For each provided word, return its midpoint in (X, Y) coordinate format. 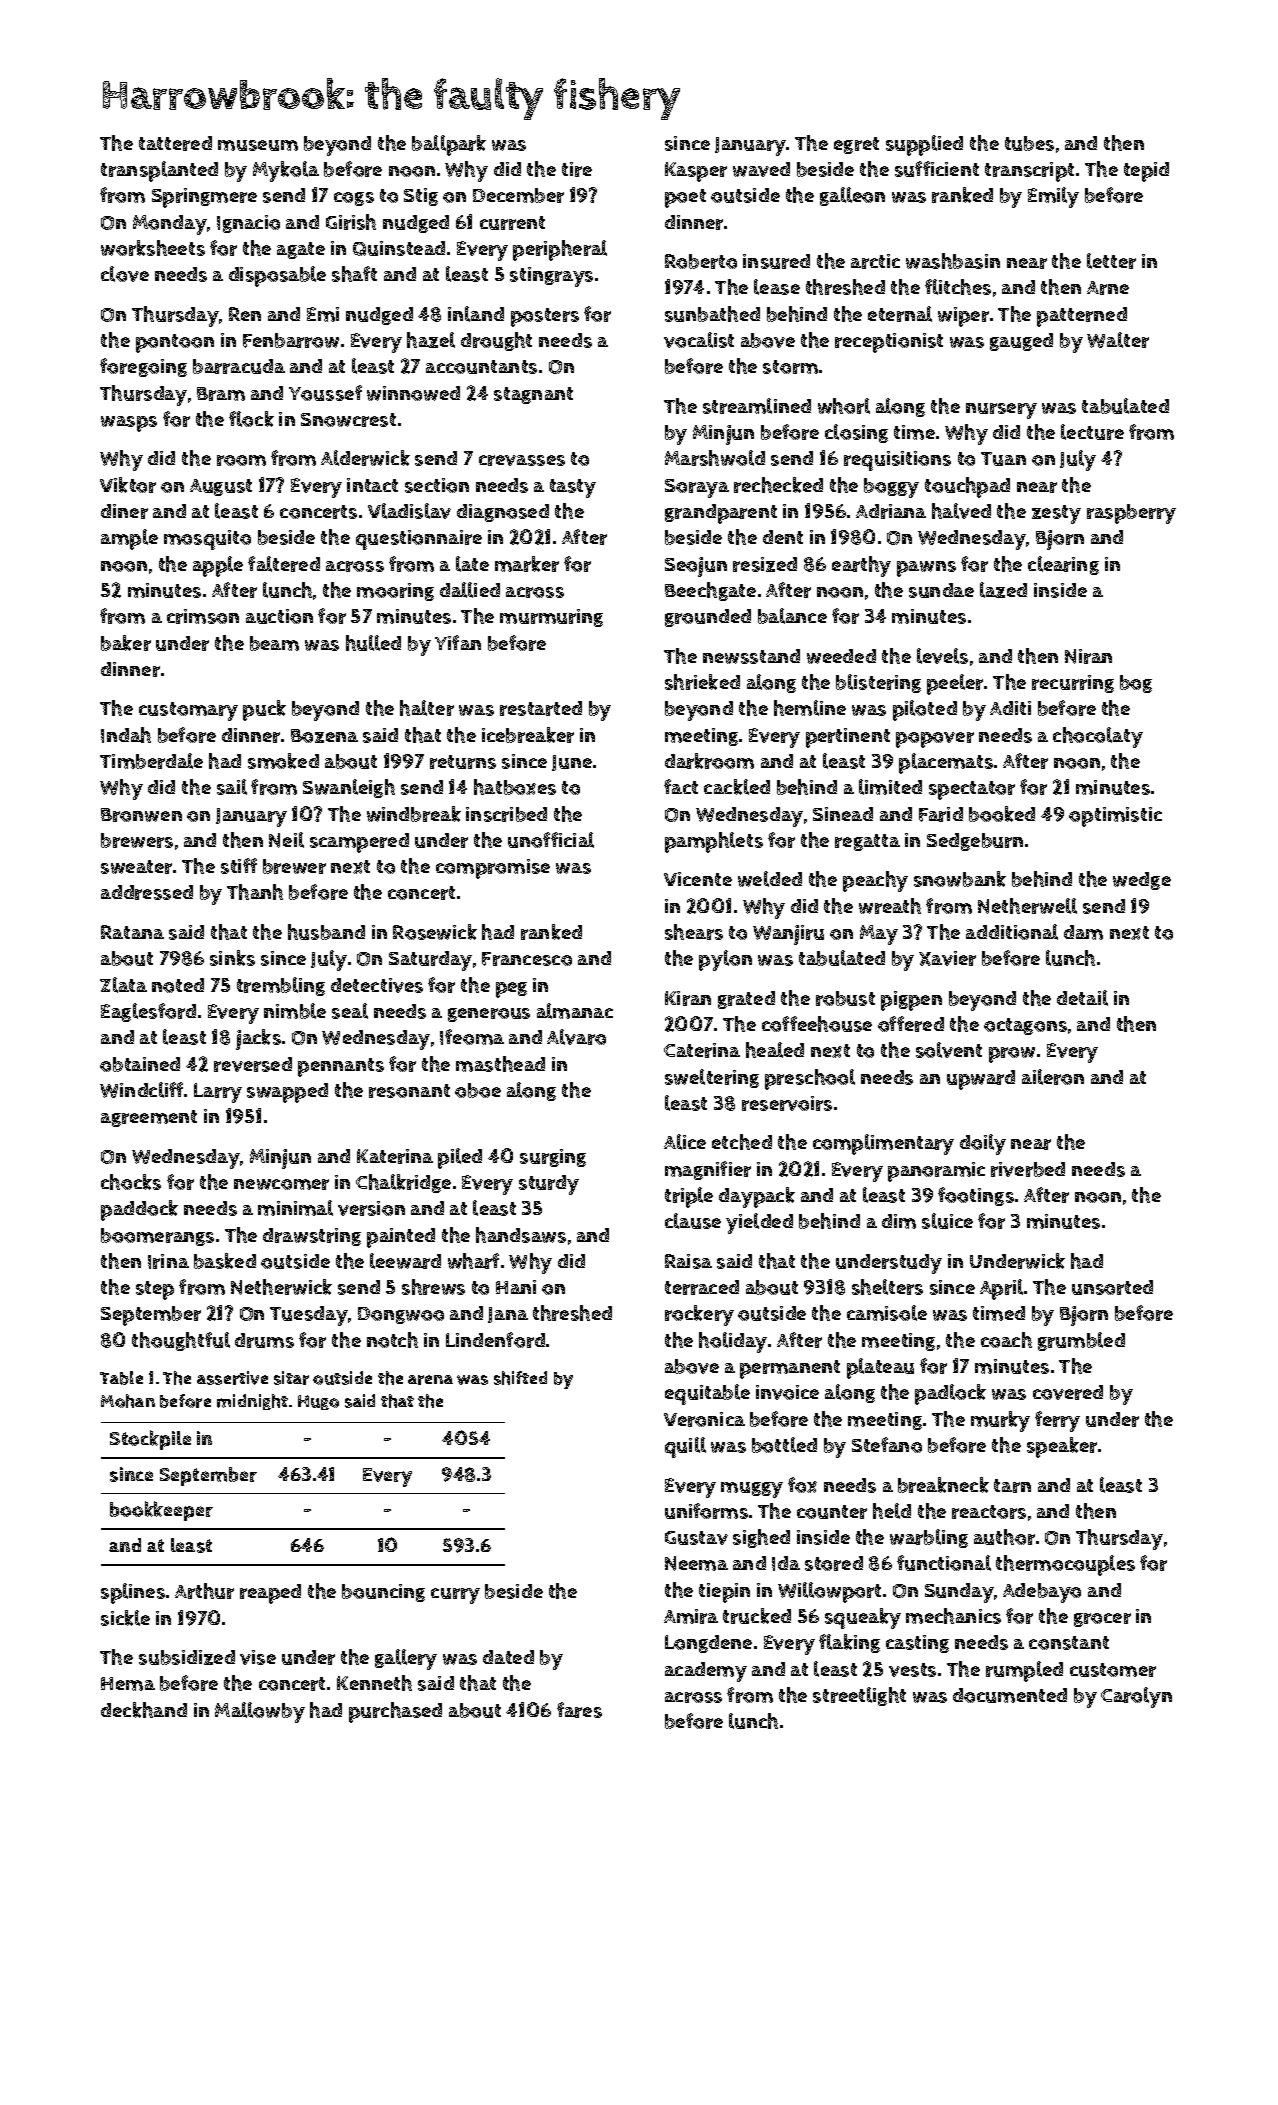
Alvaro (576, 1037)
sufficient (937, 169)
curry (455, 1596)
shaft (354, 274)
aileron (1053, 1077)
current (512, 223)
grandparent (721, 514)
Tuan (1003, 459)
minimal (295, 1208)
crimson (203, 616)
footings (976, 1196)
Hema (128, 1684)
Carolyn (1136, 1697)
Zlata (123, 985)
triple (689, 1197)
